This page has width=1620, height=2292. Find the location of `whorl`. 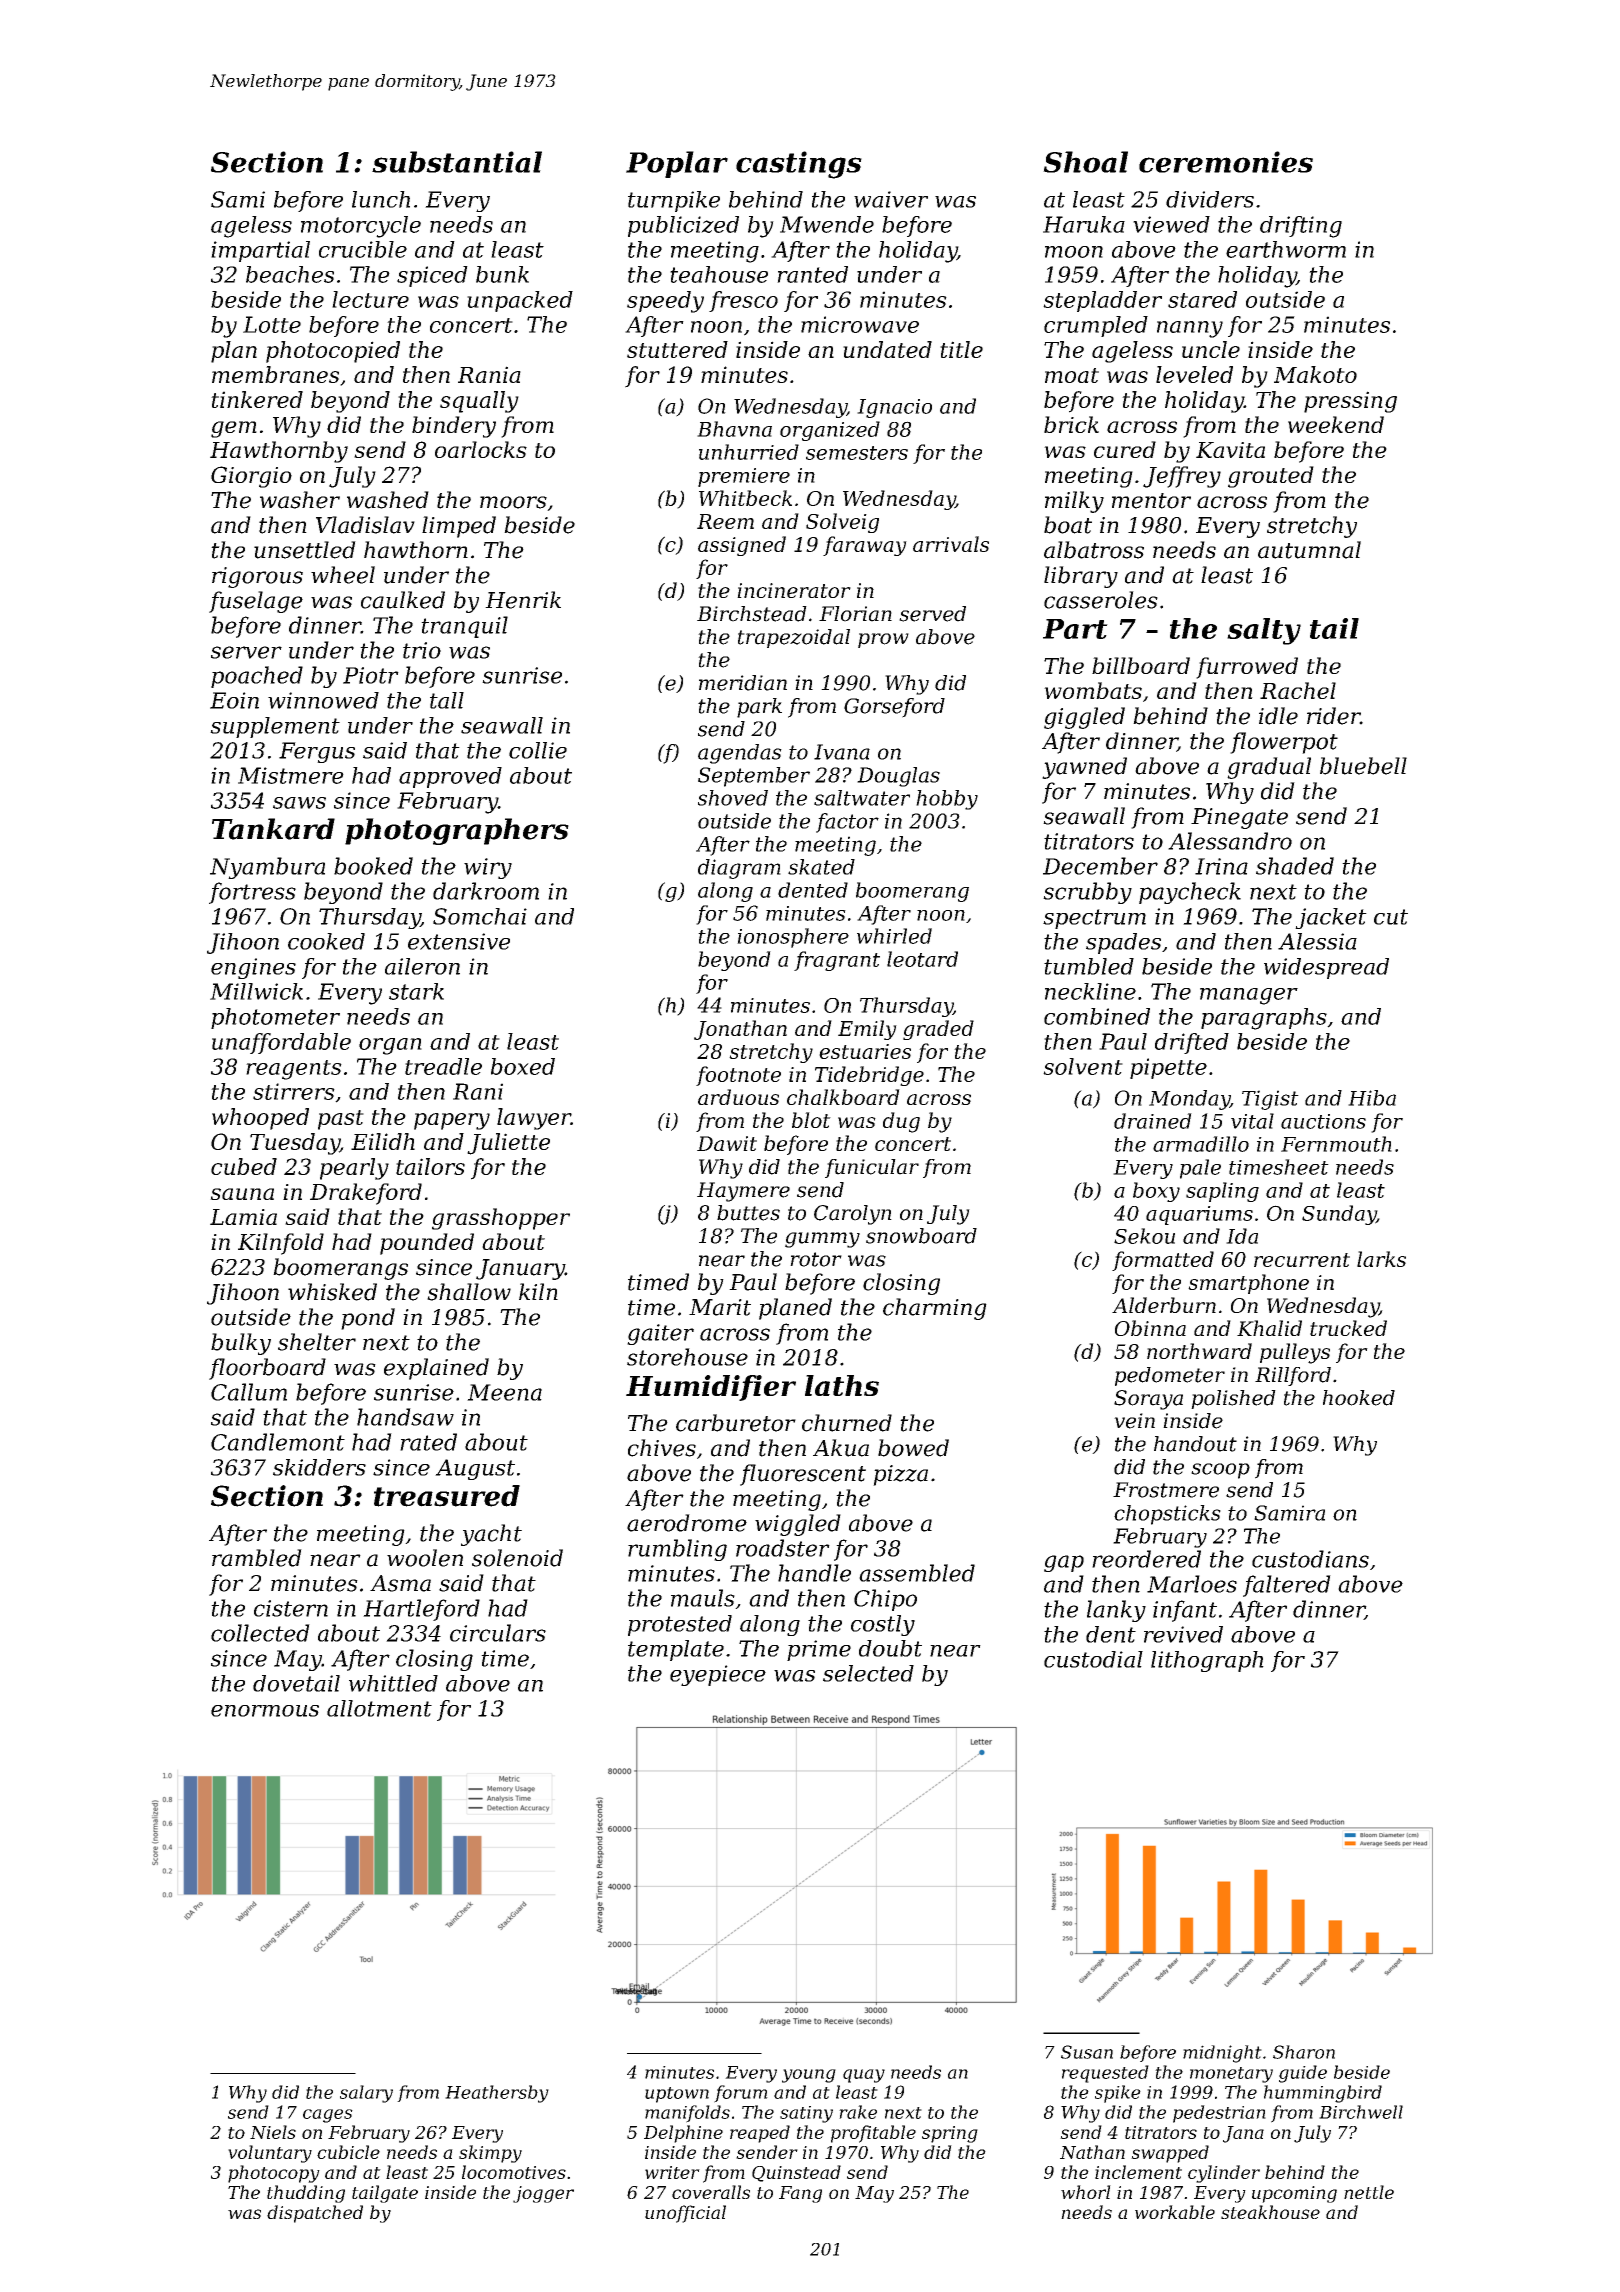

whorl is located at coordinates (1086, 2192).
